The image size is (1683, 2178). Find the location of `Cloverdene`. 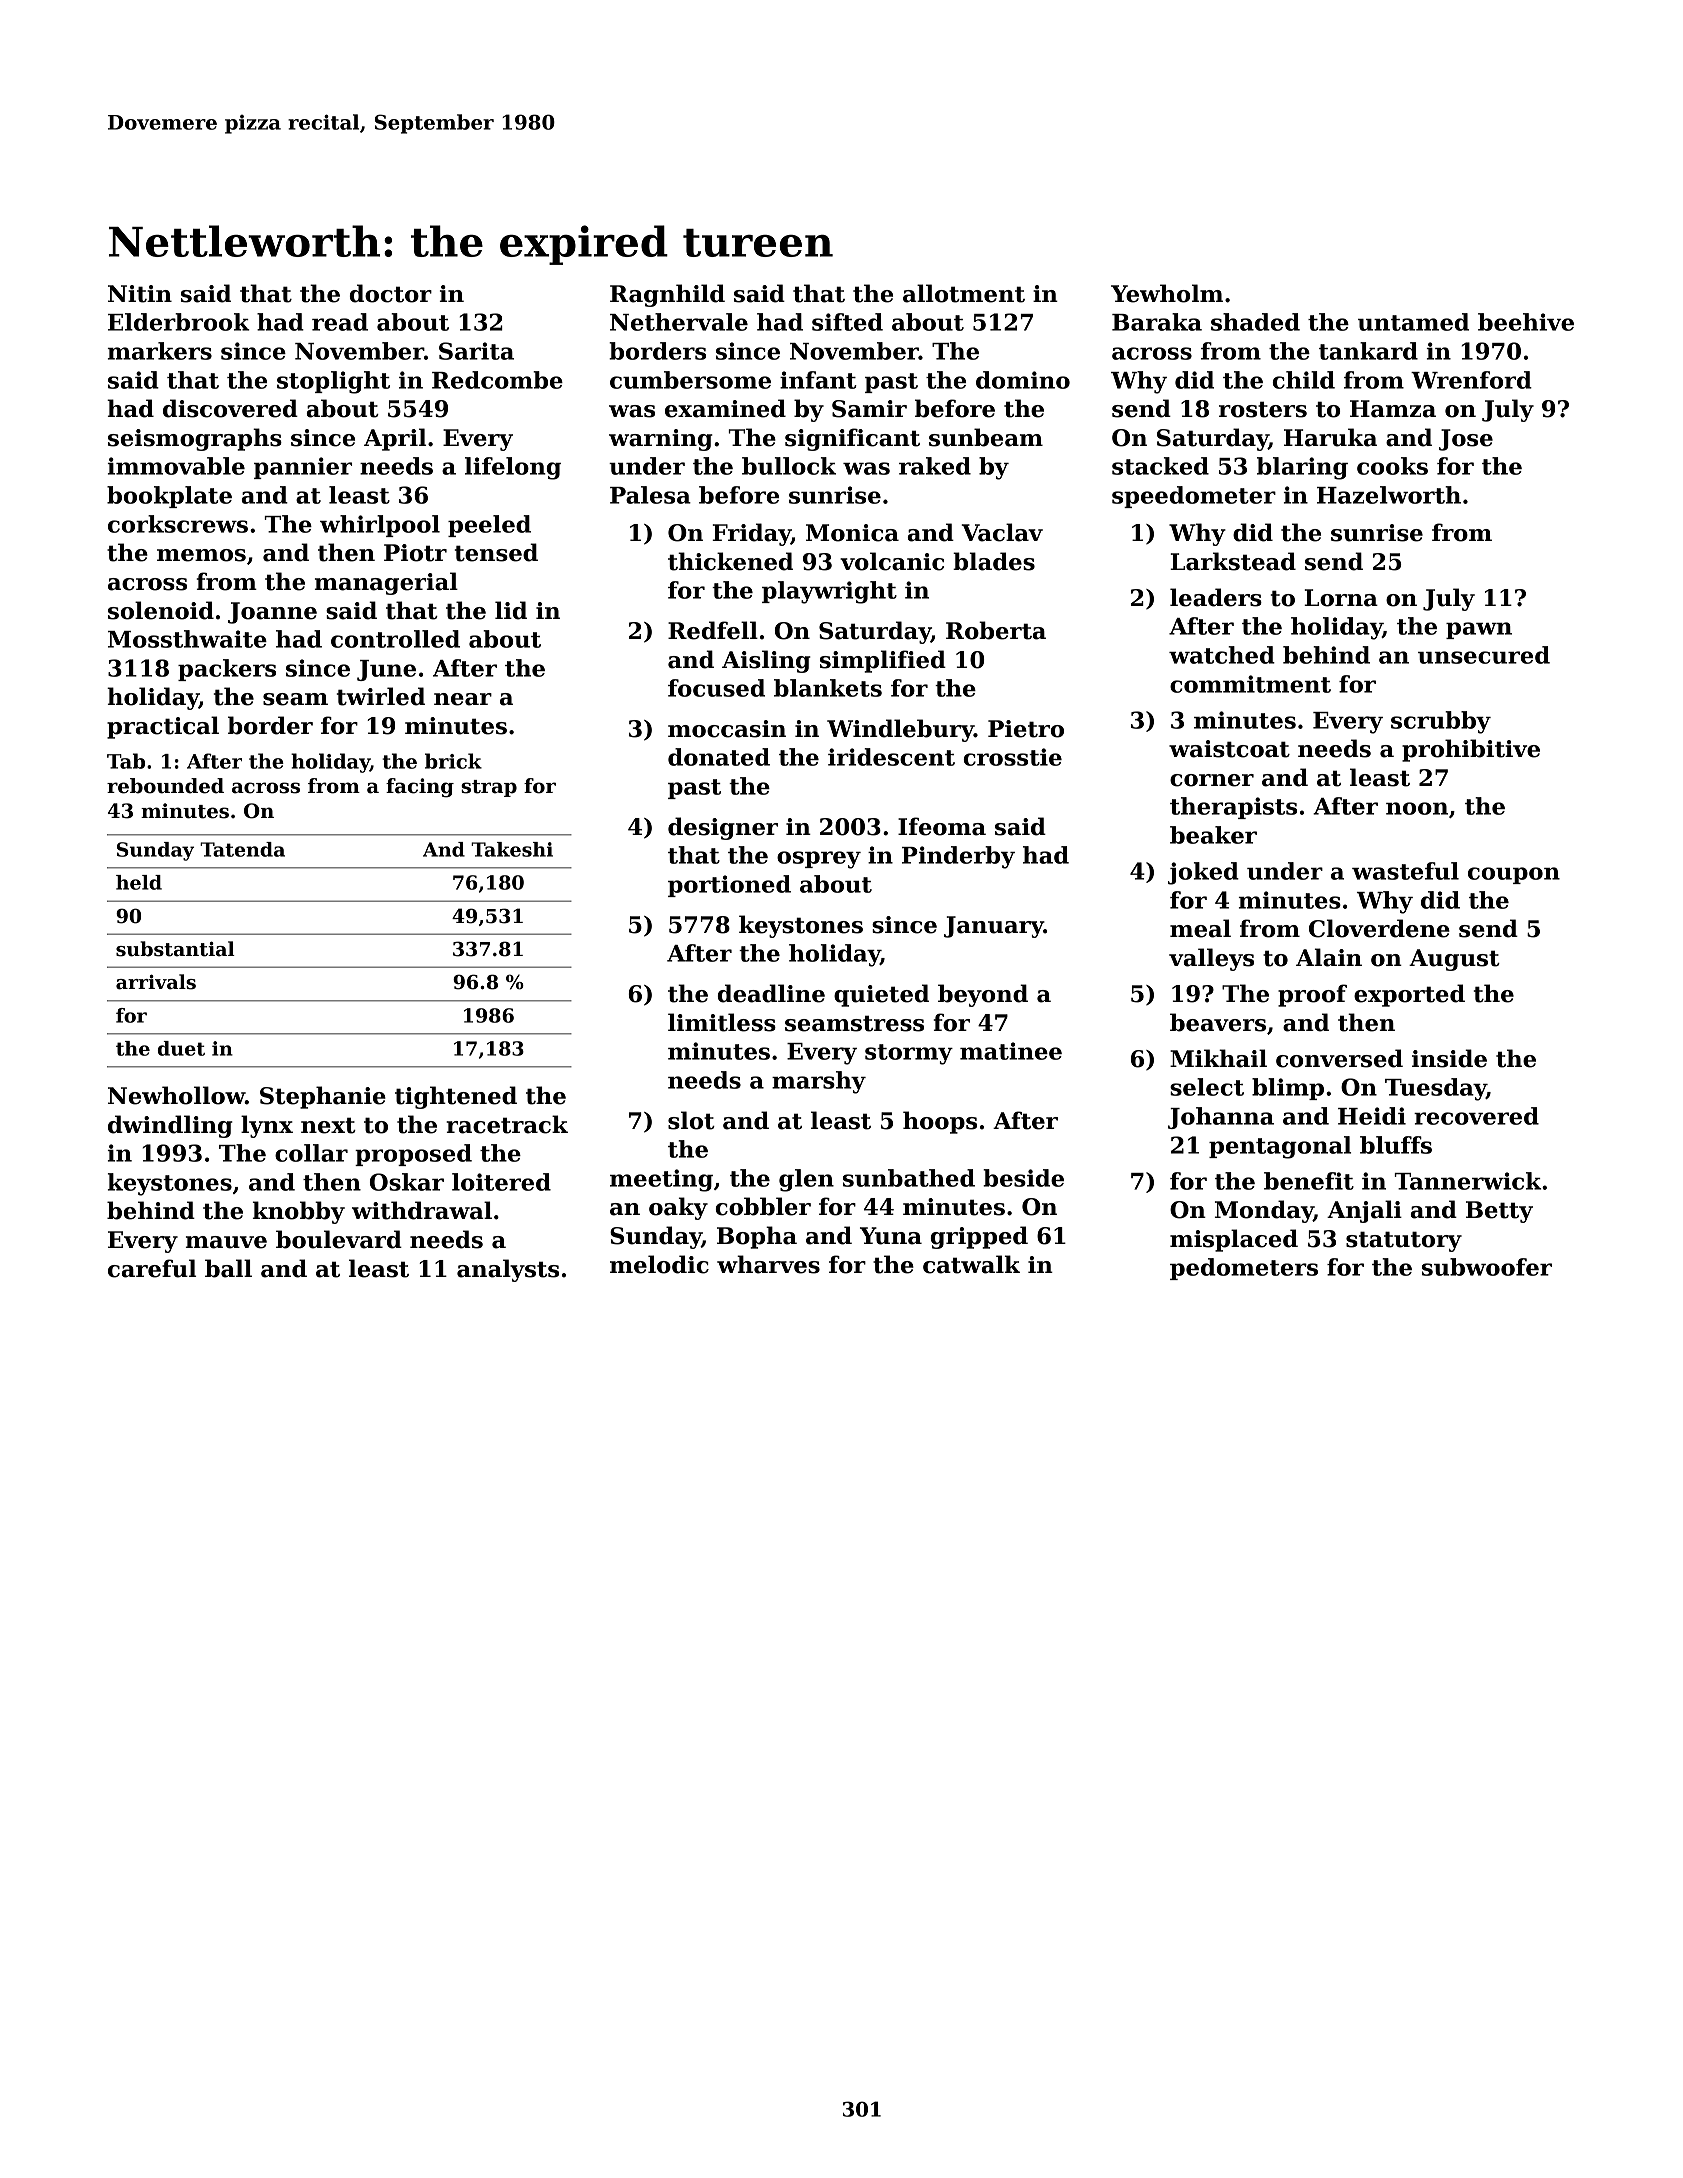

Cloverdene is located at coordinates (1379, 928).
